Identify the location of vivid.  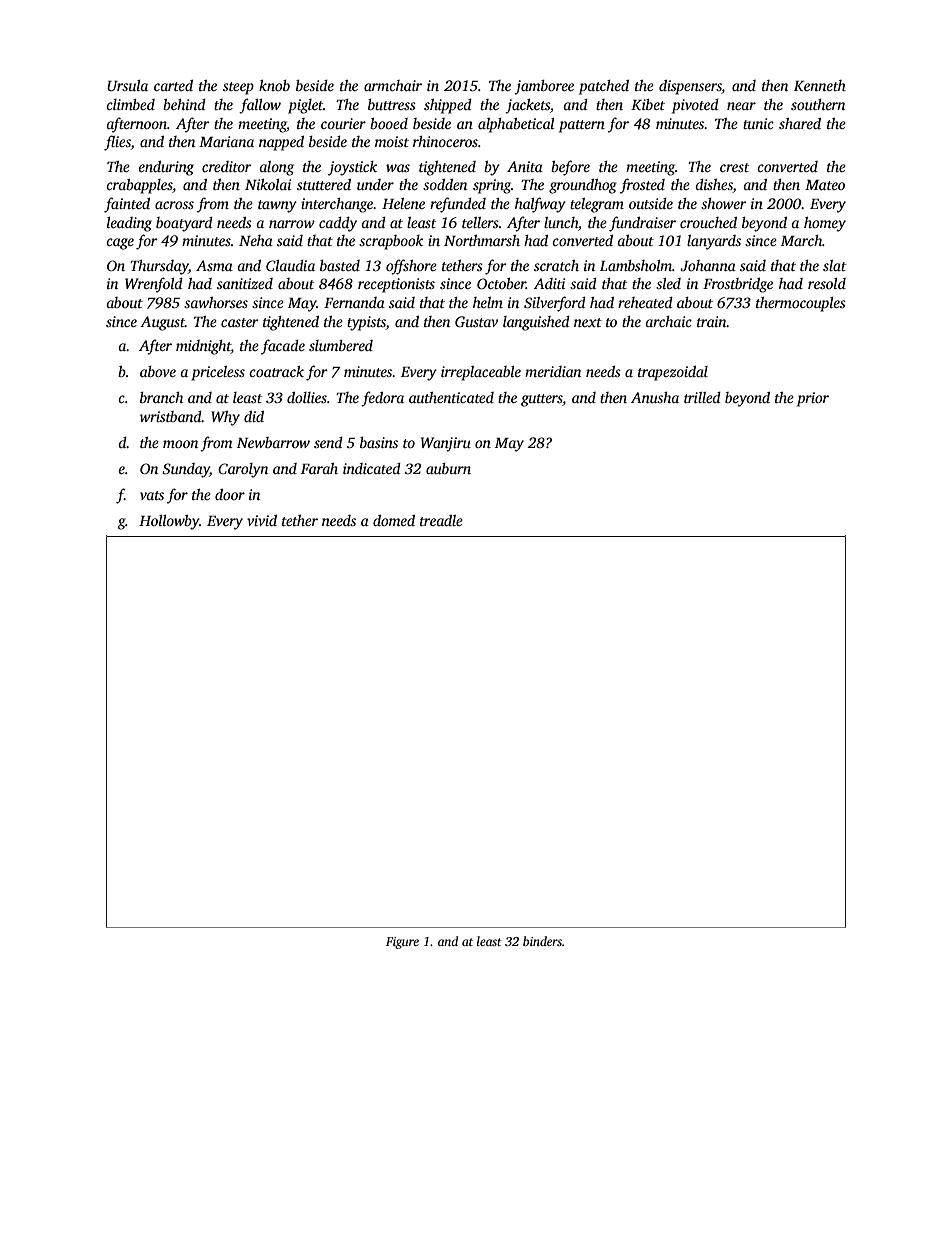
(262, 520).
